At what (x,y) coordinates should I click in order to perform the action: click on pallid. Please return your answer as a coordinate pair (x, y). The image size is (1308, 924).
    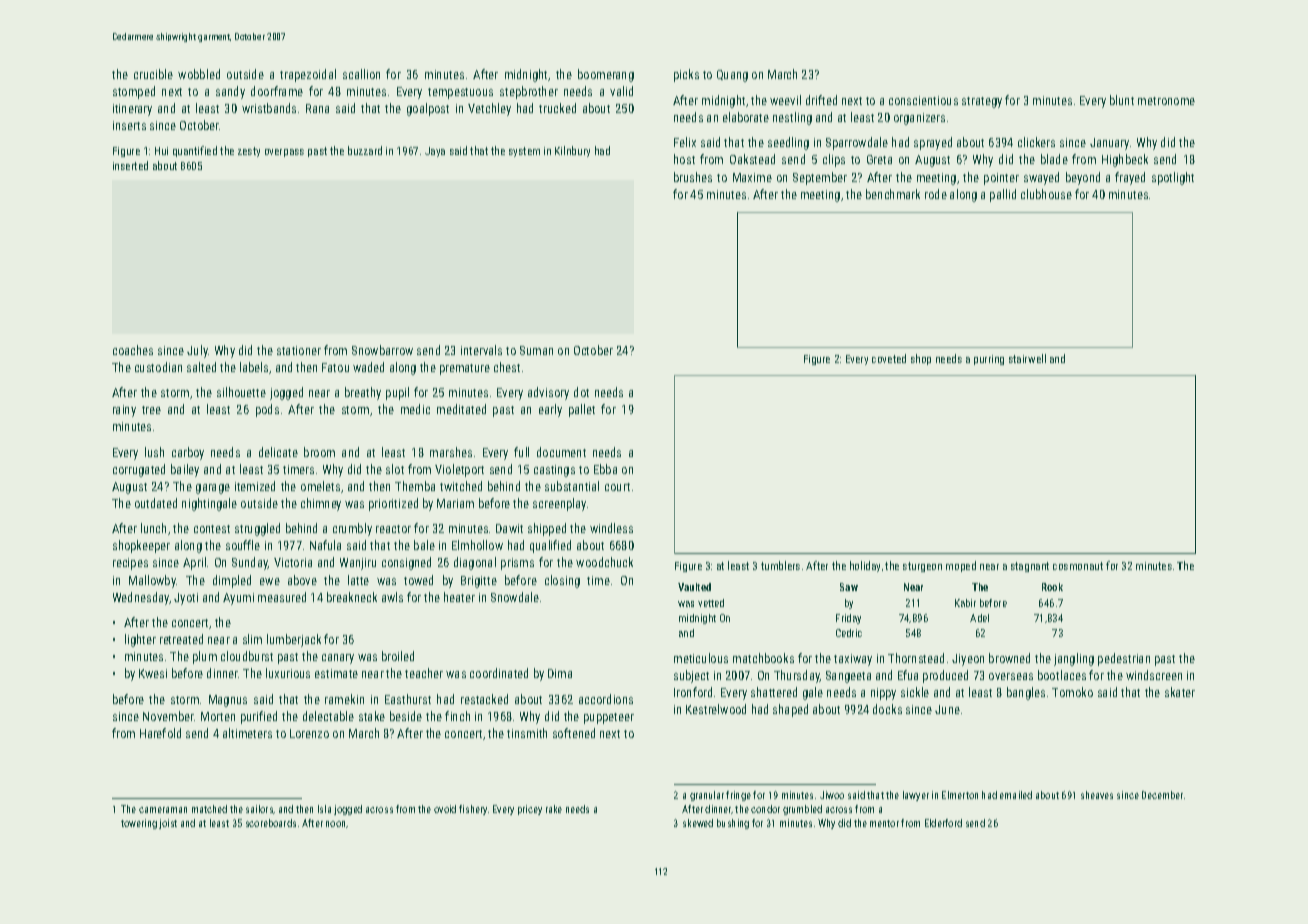
    Looking at the image, I should click on (1003, 195).
